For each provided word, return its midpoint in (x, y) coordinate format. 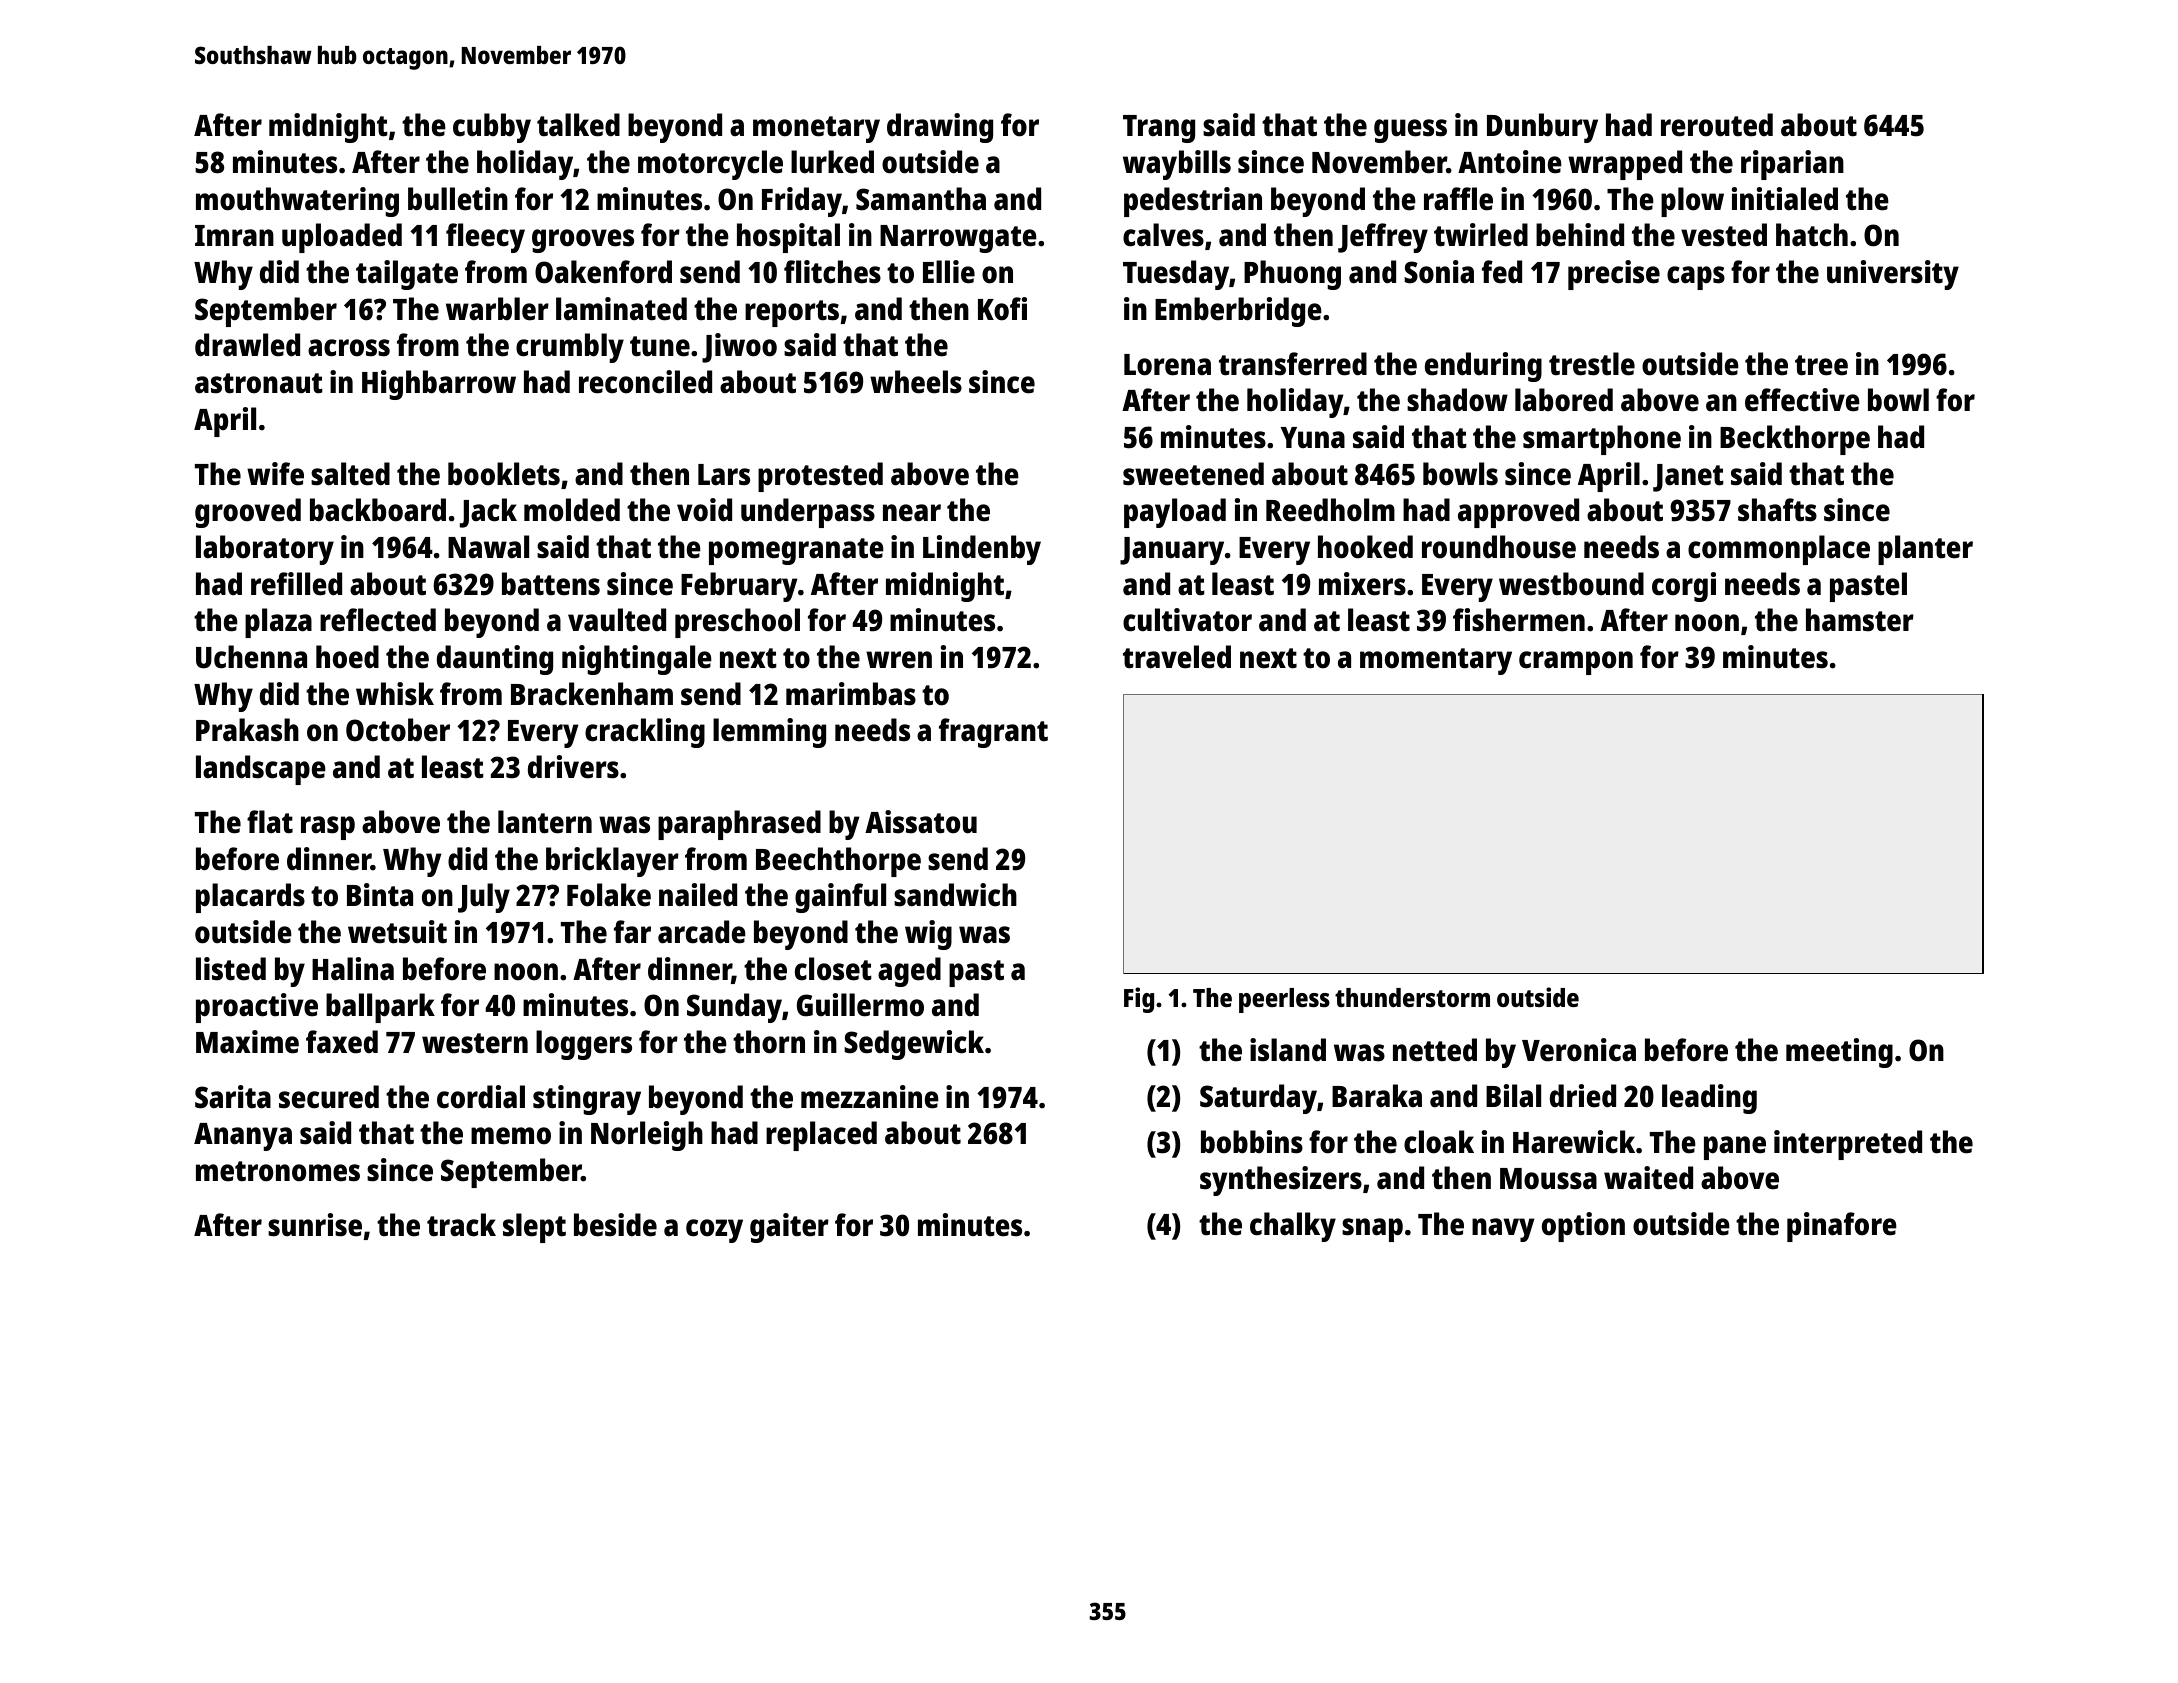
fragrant (993, 733)
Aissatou (921, 822)
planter (1925, 550)
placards (250, 898)
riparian (1792, 165)
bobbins (1252, 1142)
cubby (492, 128)
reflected (378, 620)
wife (275, 474)
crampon (1576, 663)
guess (1410, 131)
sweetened (1193, 474)
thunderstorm (1412, 997)
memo (511, 1136)
